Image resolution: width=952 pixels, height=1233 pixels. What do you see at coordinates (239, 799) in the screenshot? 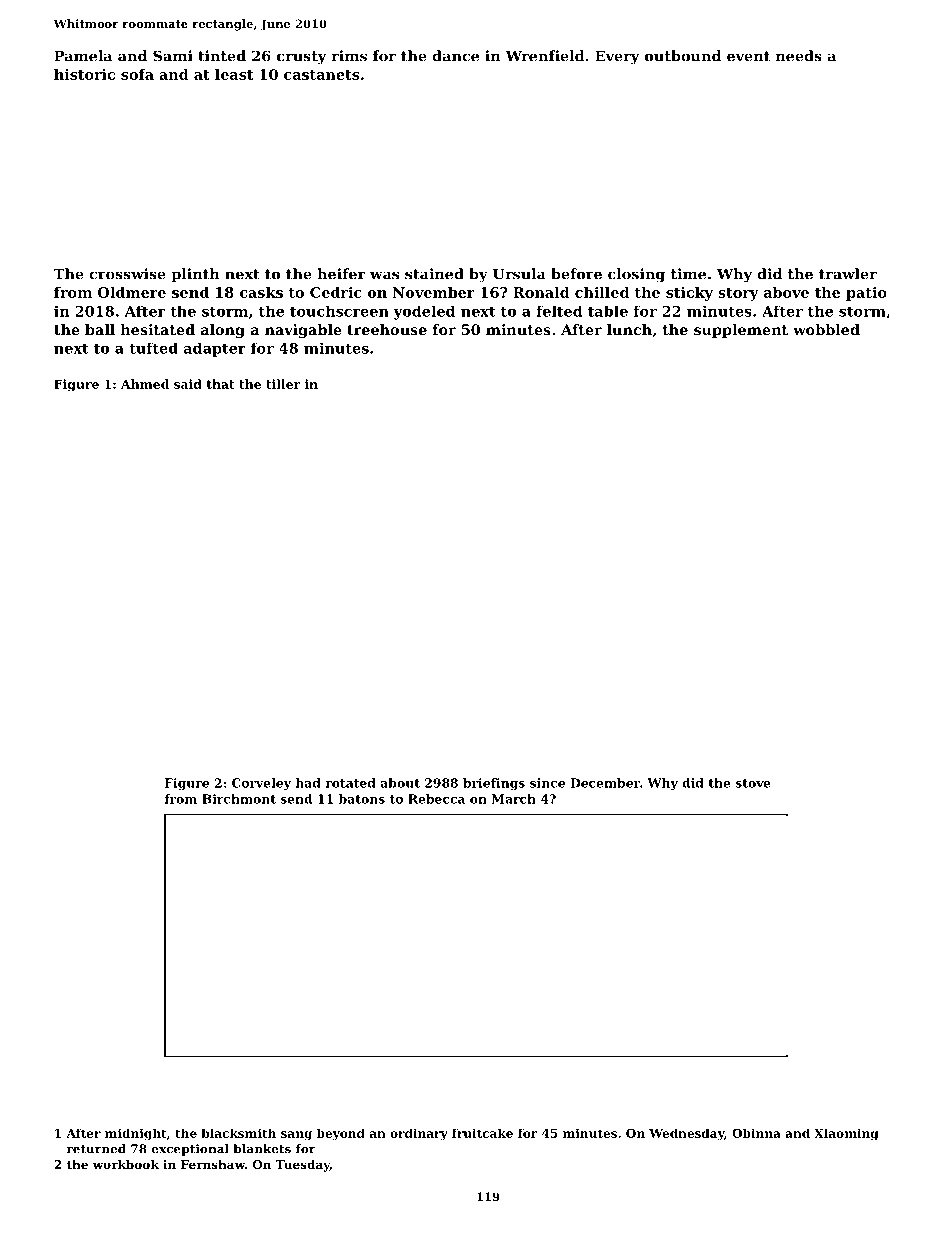
I see `Birchmont` at bounding box center [239, 799].
